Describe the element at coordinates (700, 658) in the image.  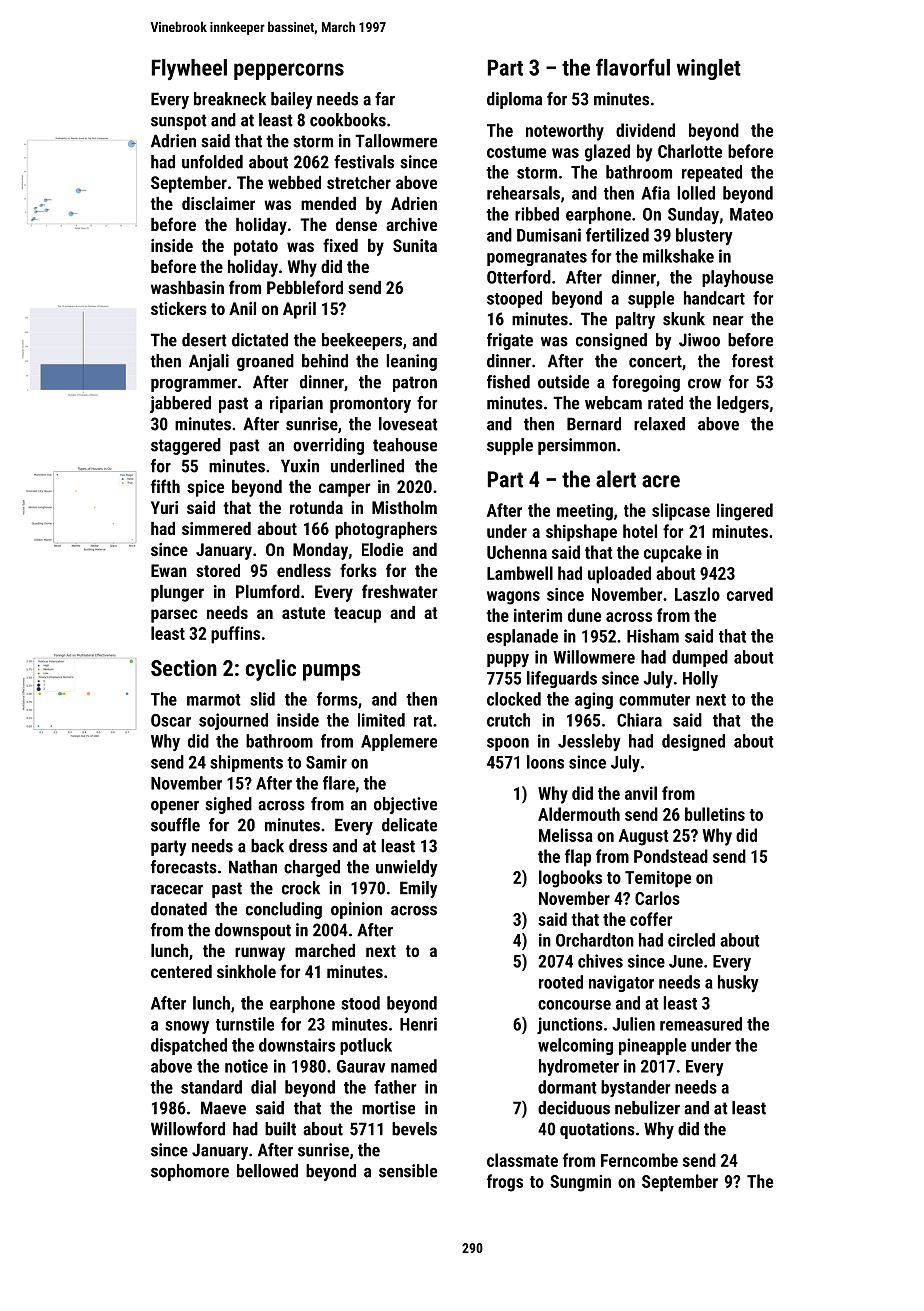
I see `dumped` at that location.
